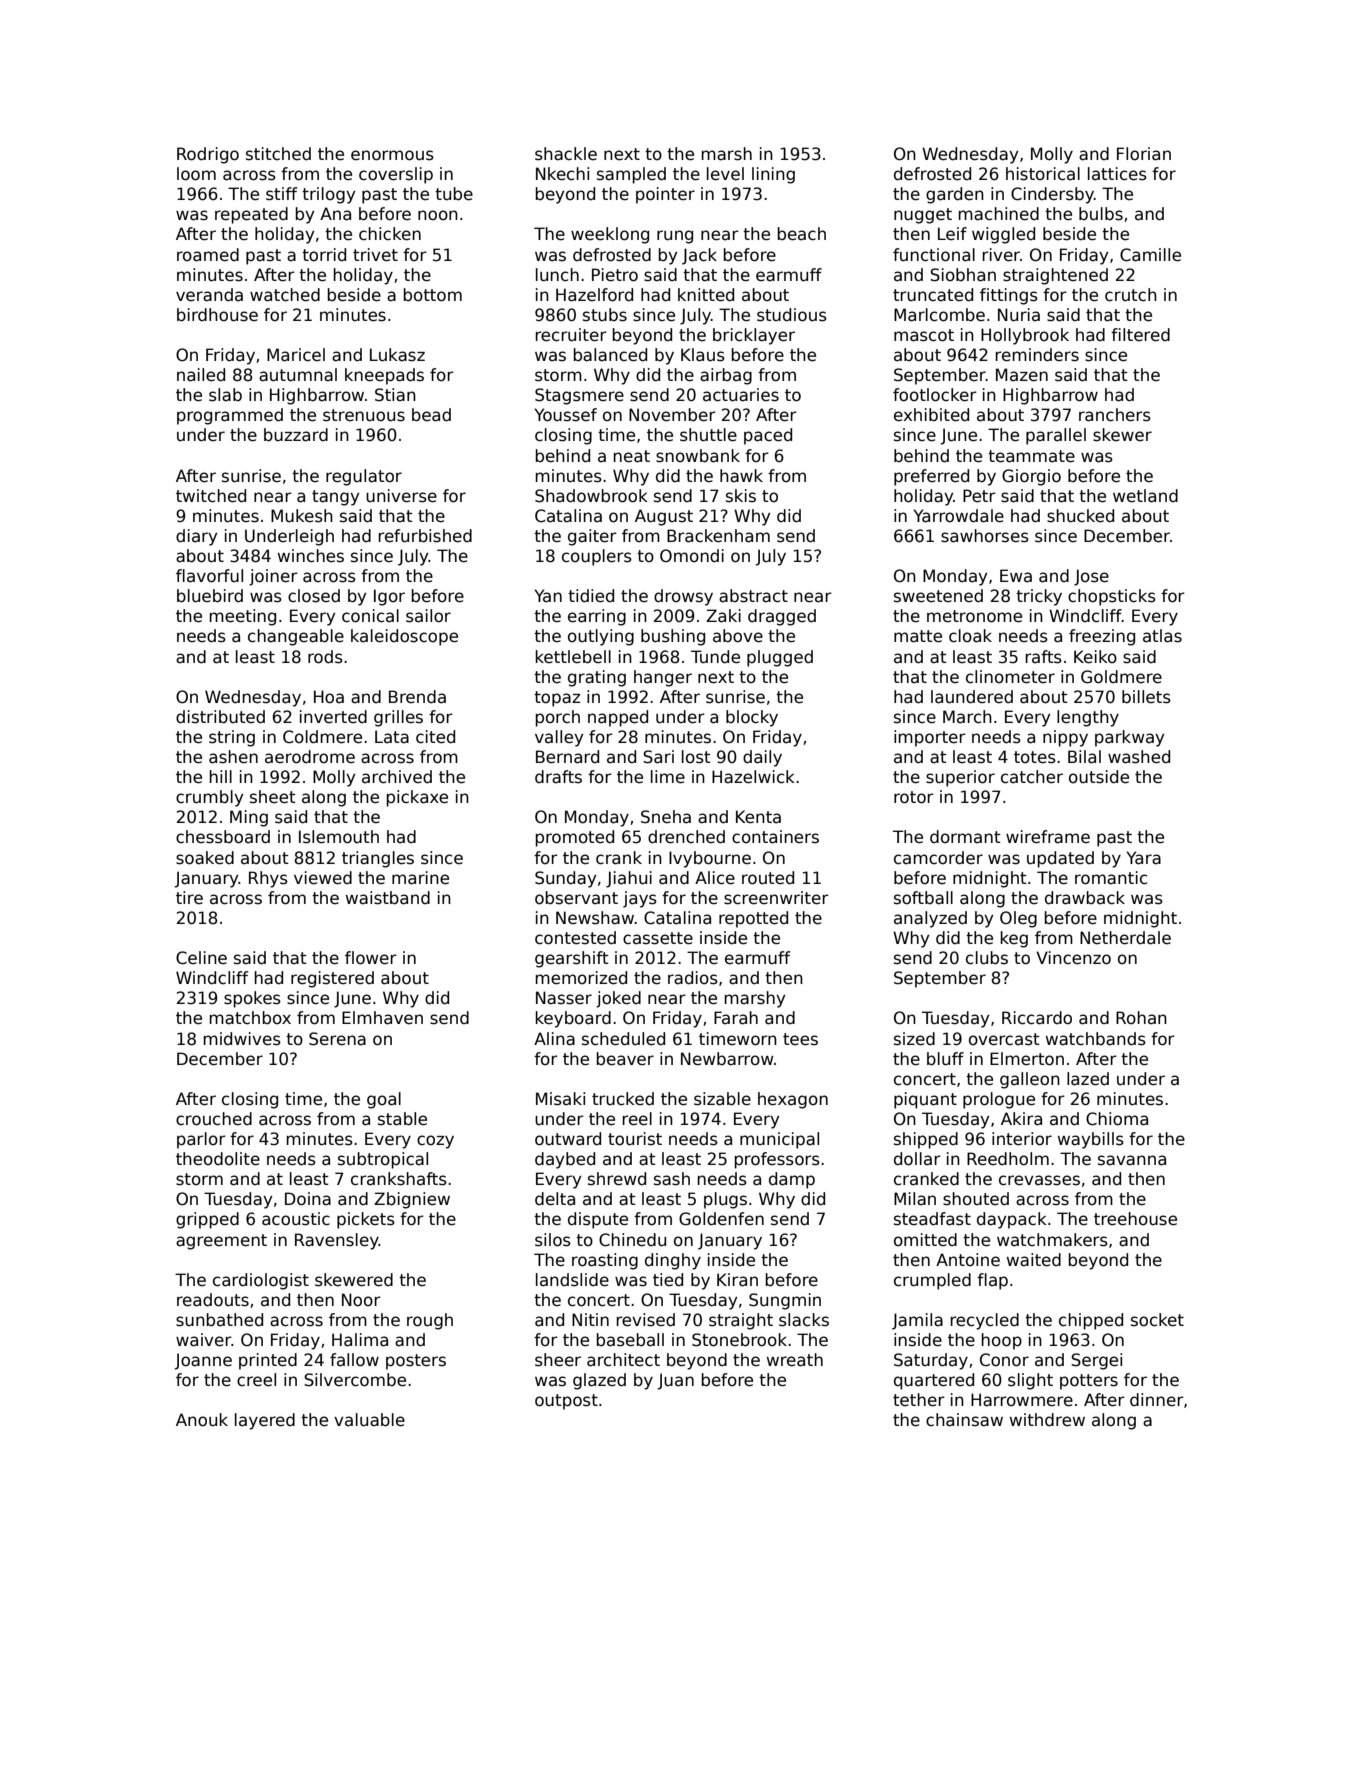 The height and width of the image is (1769, 1367). Describe the element at coordinates (1143, 858) in the image. I see `Yara` at that location.
